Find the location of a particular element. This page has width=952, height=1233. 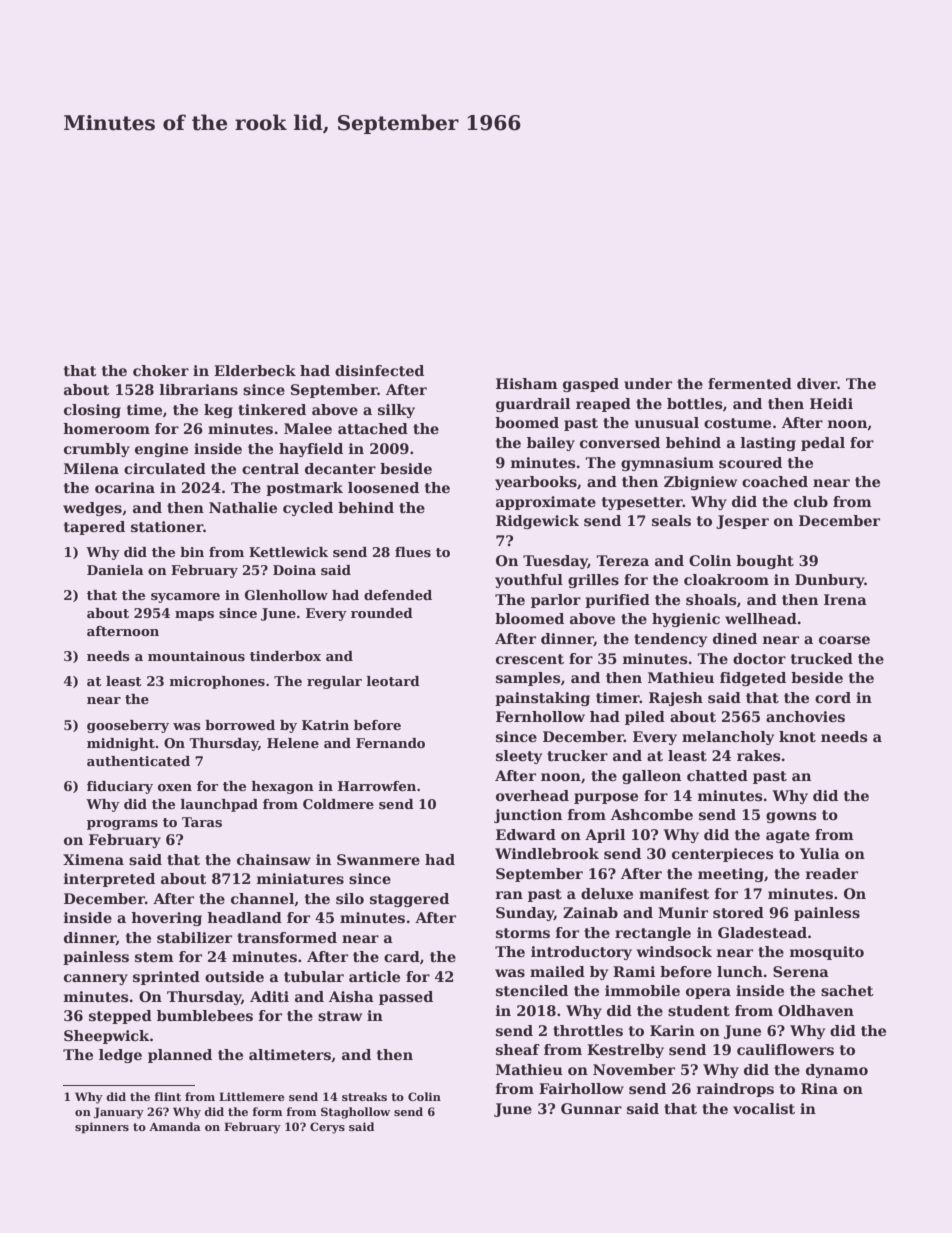

spinners is located at coordinates (102, 1128).
